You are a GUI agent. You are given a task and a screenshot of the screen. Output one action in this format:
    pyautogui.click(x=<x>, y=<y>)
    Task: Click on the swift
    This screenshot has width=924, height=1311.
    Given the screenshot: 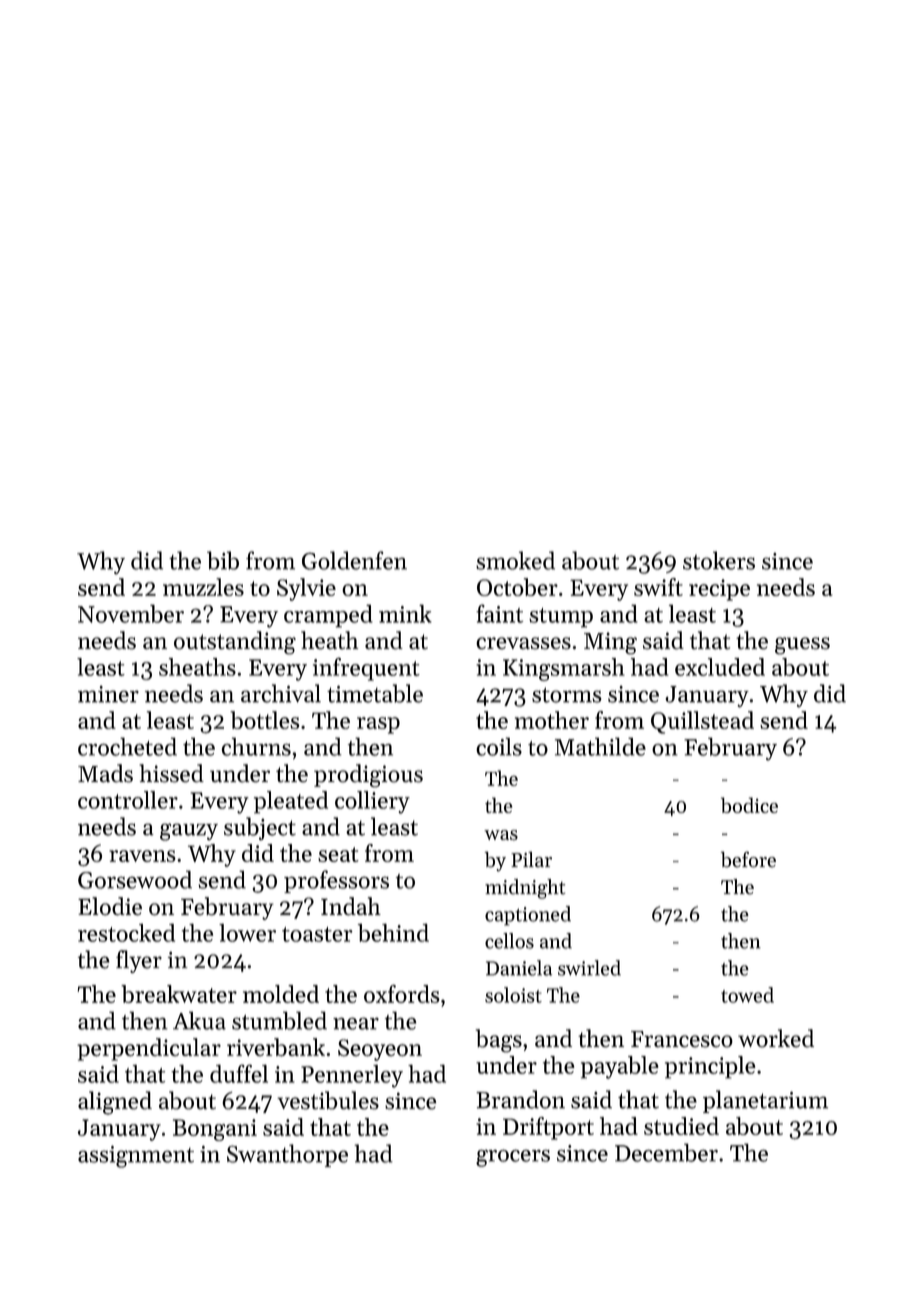 What is the action you would take?
    pyautogui.click(x=658, y=587)
